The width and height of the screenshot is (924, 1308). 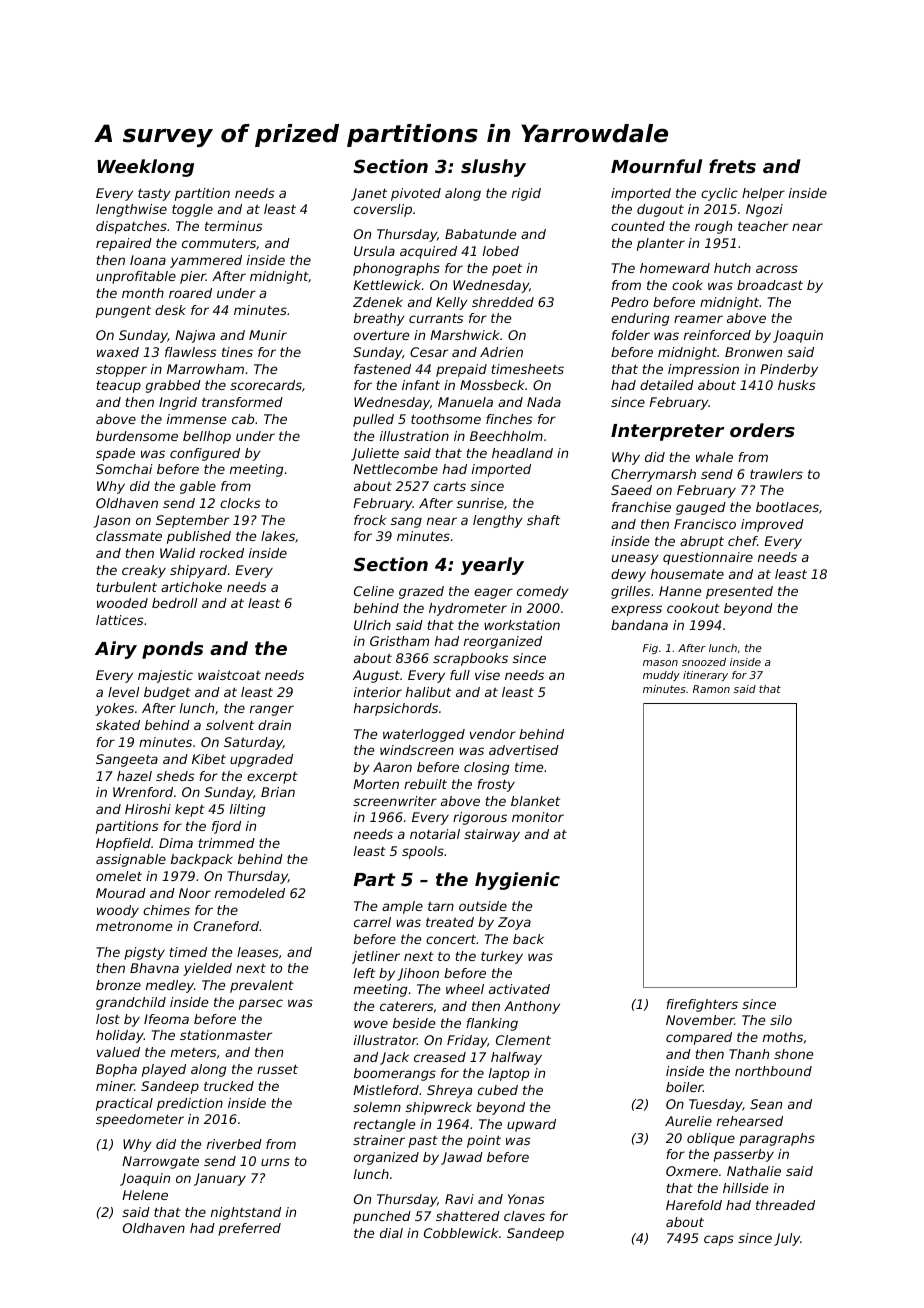 I want to click on planter, so click(x=661, y=244).
